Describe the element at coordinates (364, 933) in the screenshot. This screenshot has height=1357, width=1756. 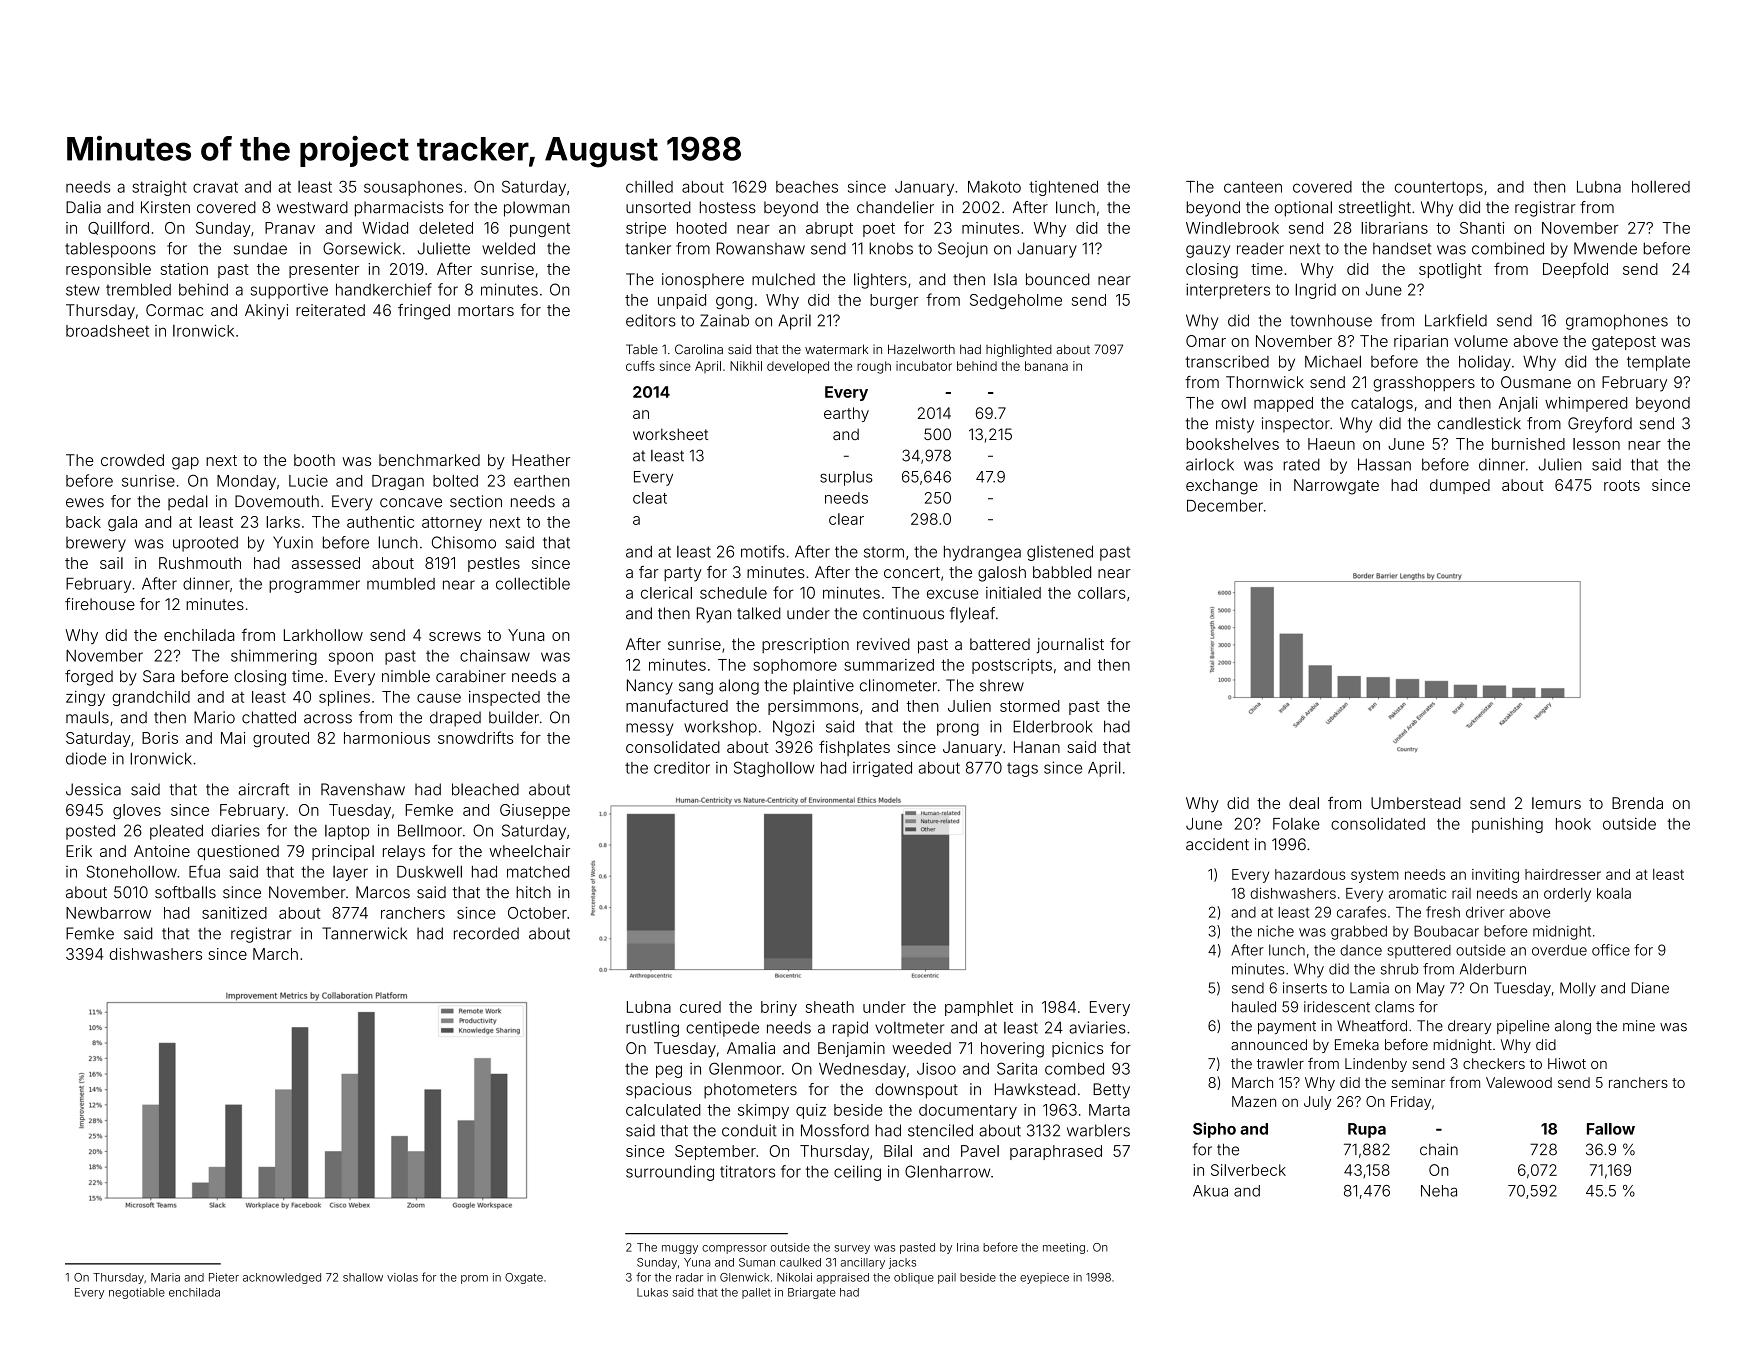
I see `Tannerwick` at that location.
